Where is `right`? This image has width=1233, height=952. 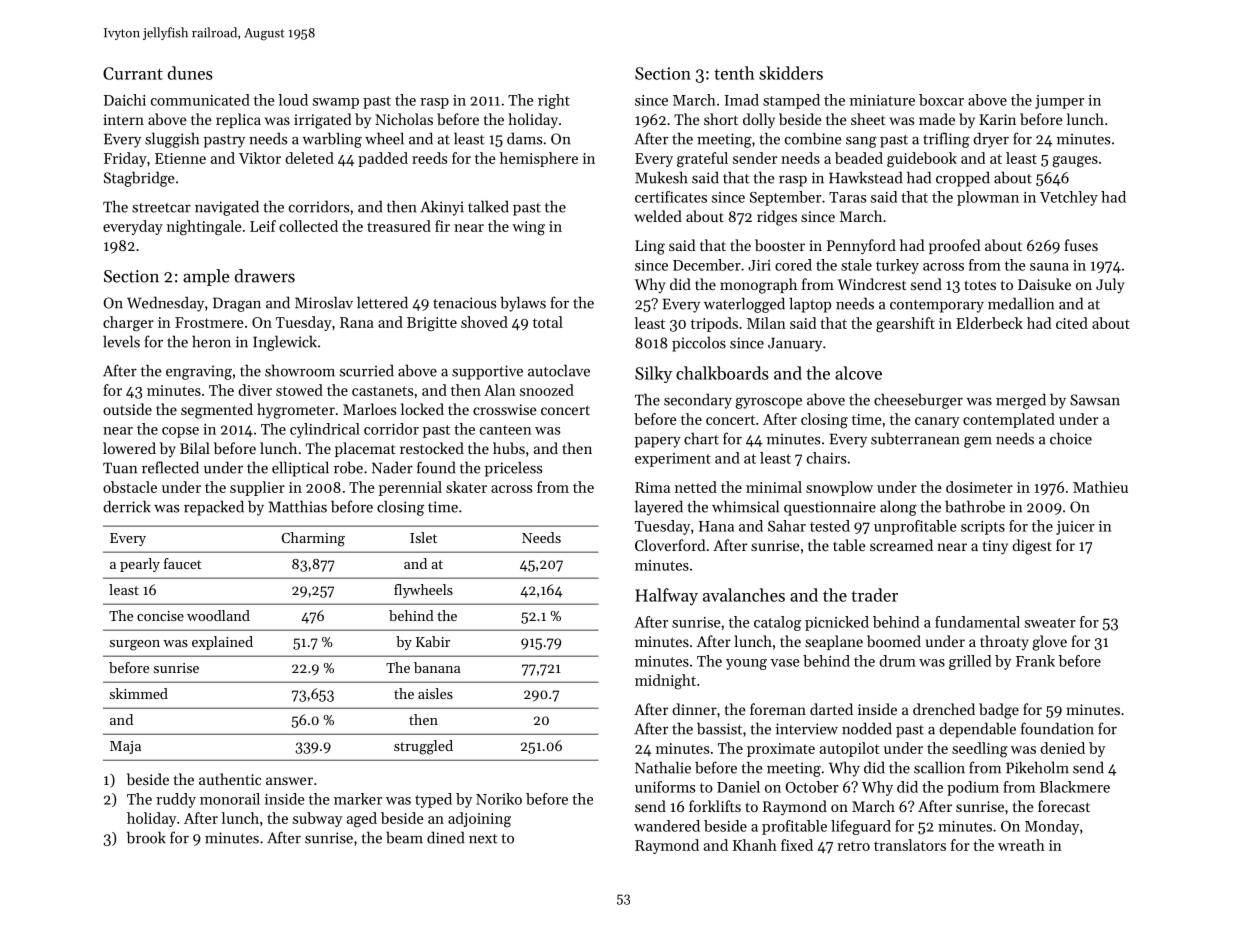
right is located at coordinates (554, 101).
